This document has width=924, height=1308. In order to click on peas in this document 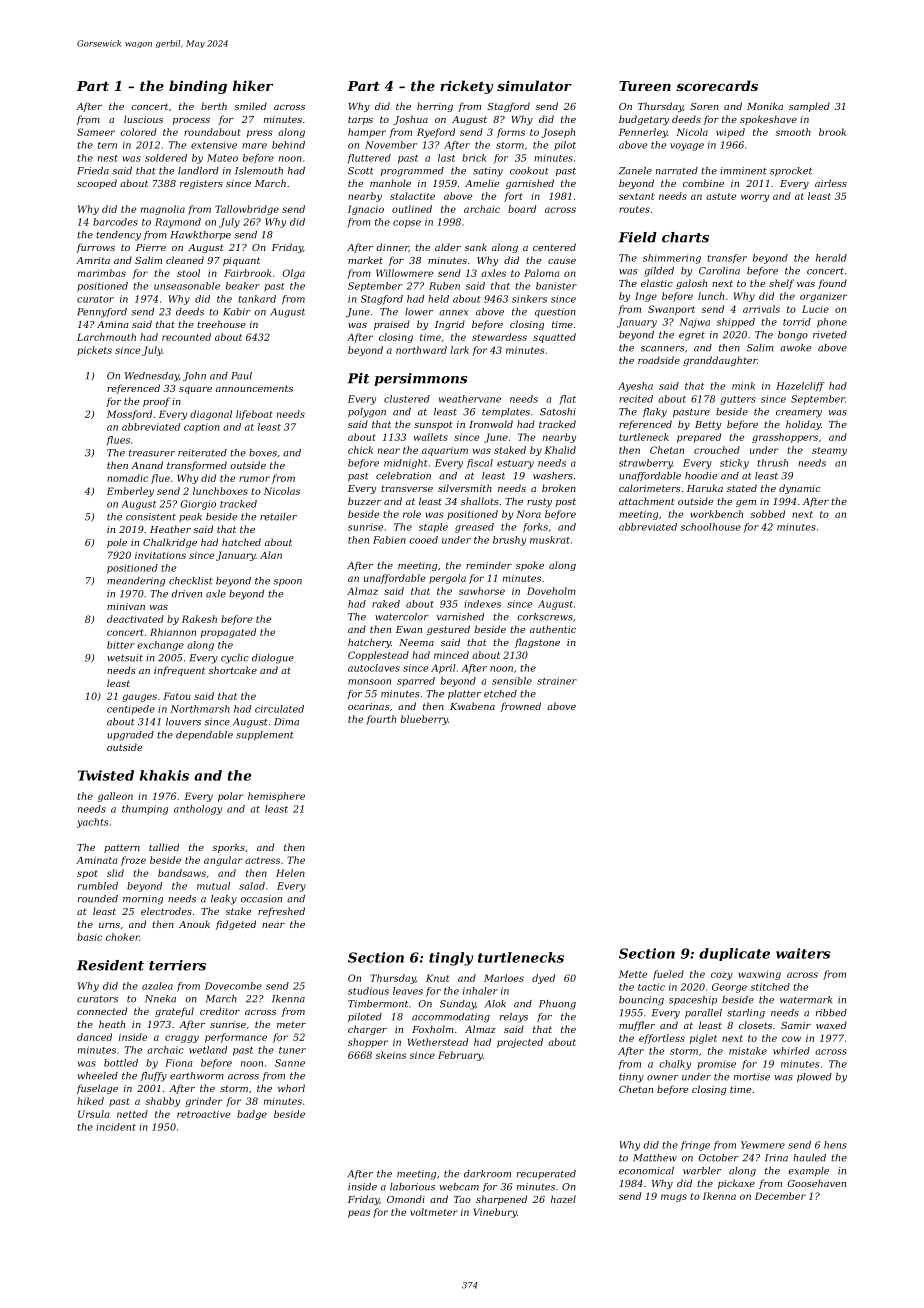, I will do `click(359, 1214)`.
